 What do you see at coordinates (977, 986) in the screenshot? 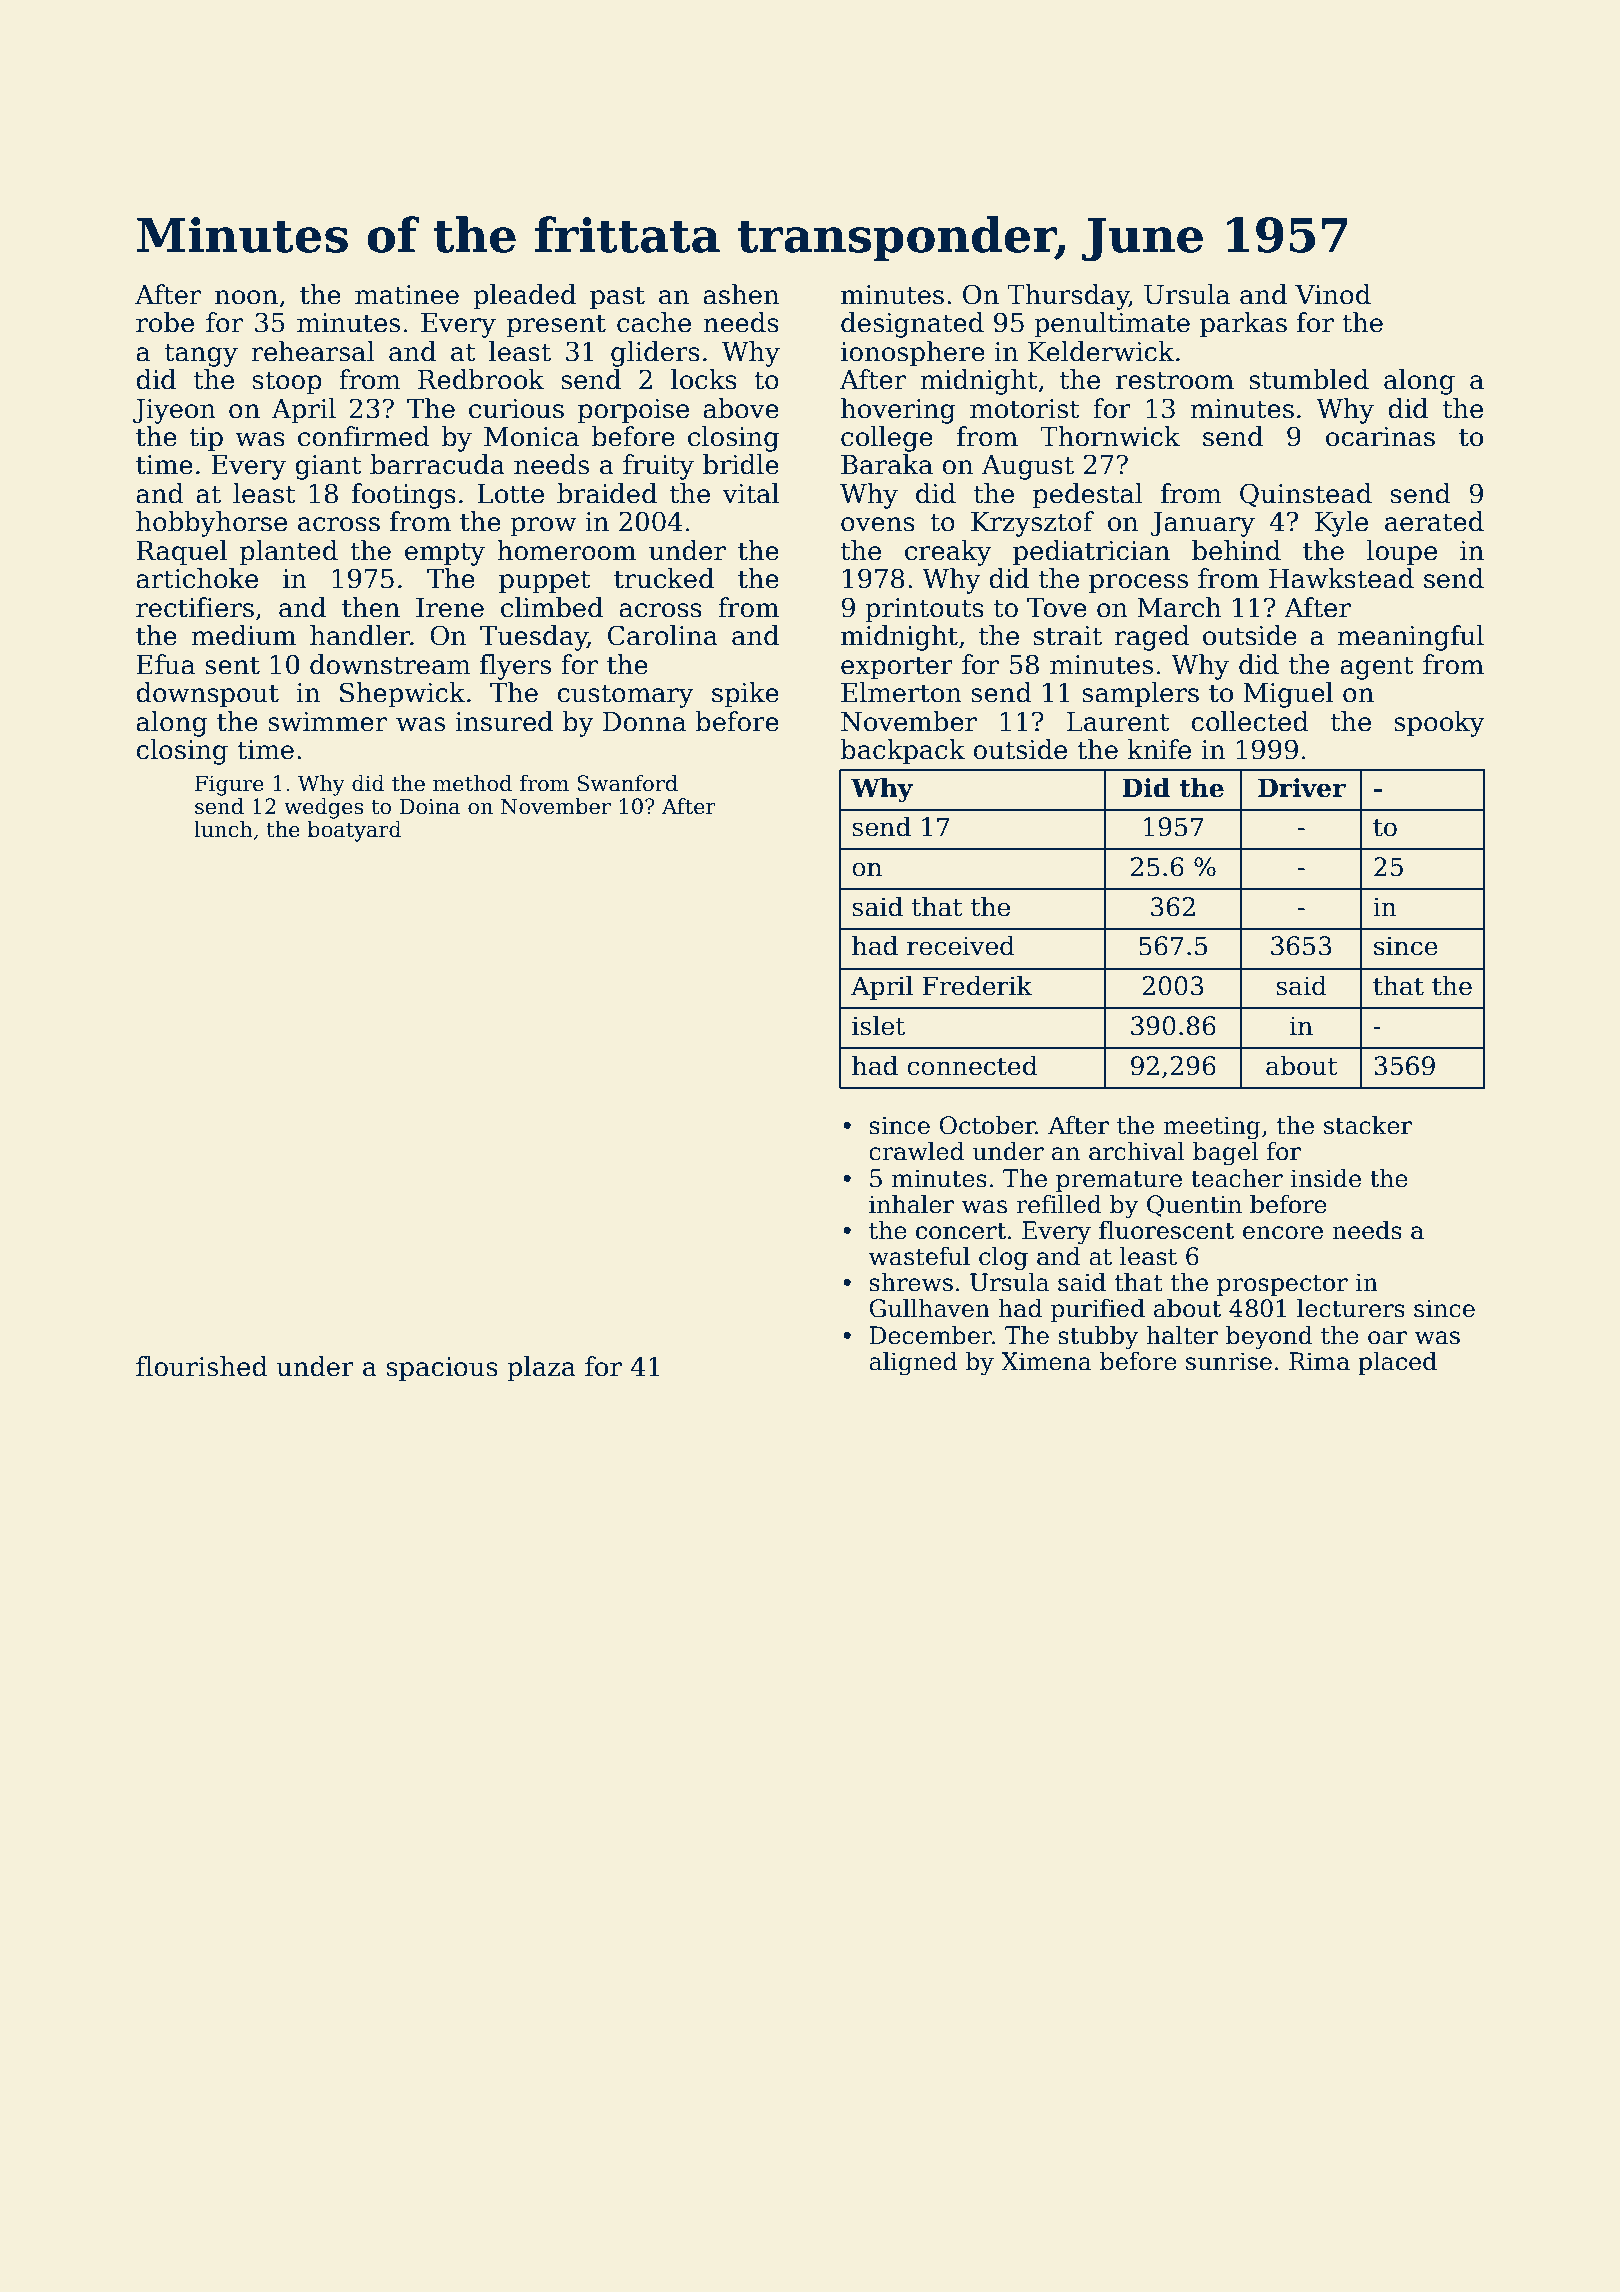
I see `Frederik` at bounding box center [977, 986].
